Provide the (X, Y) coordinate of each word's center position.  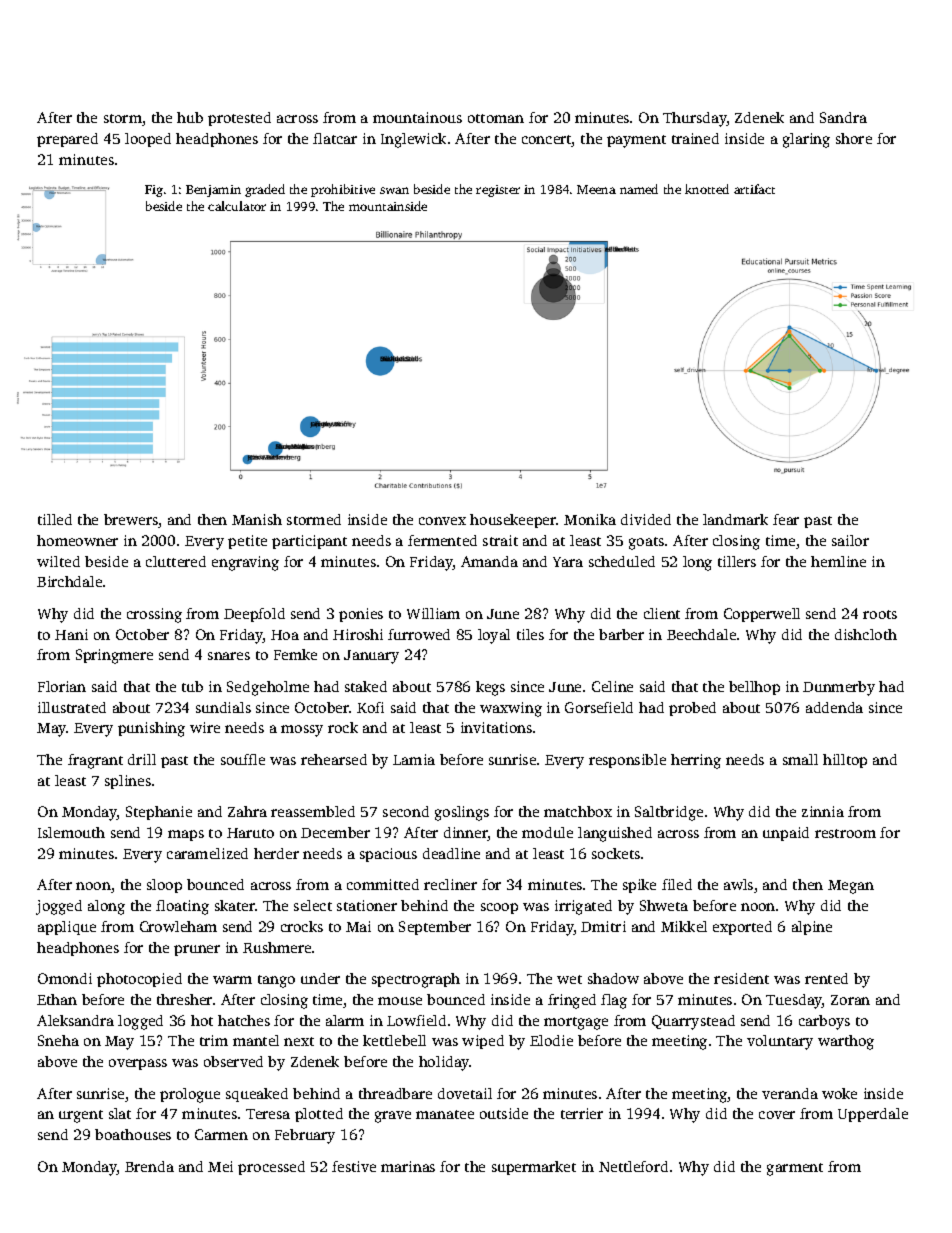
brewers (131, 519)
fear (786, 519)
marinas (408, 1166)
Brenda (149, 1166)
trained (695, 138)
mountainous (417, 117)
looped (148, 140)
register (498, 191)
